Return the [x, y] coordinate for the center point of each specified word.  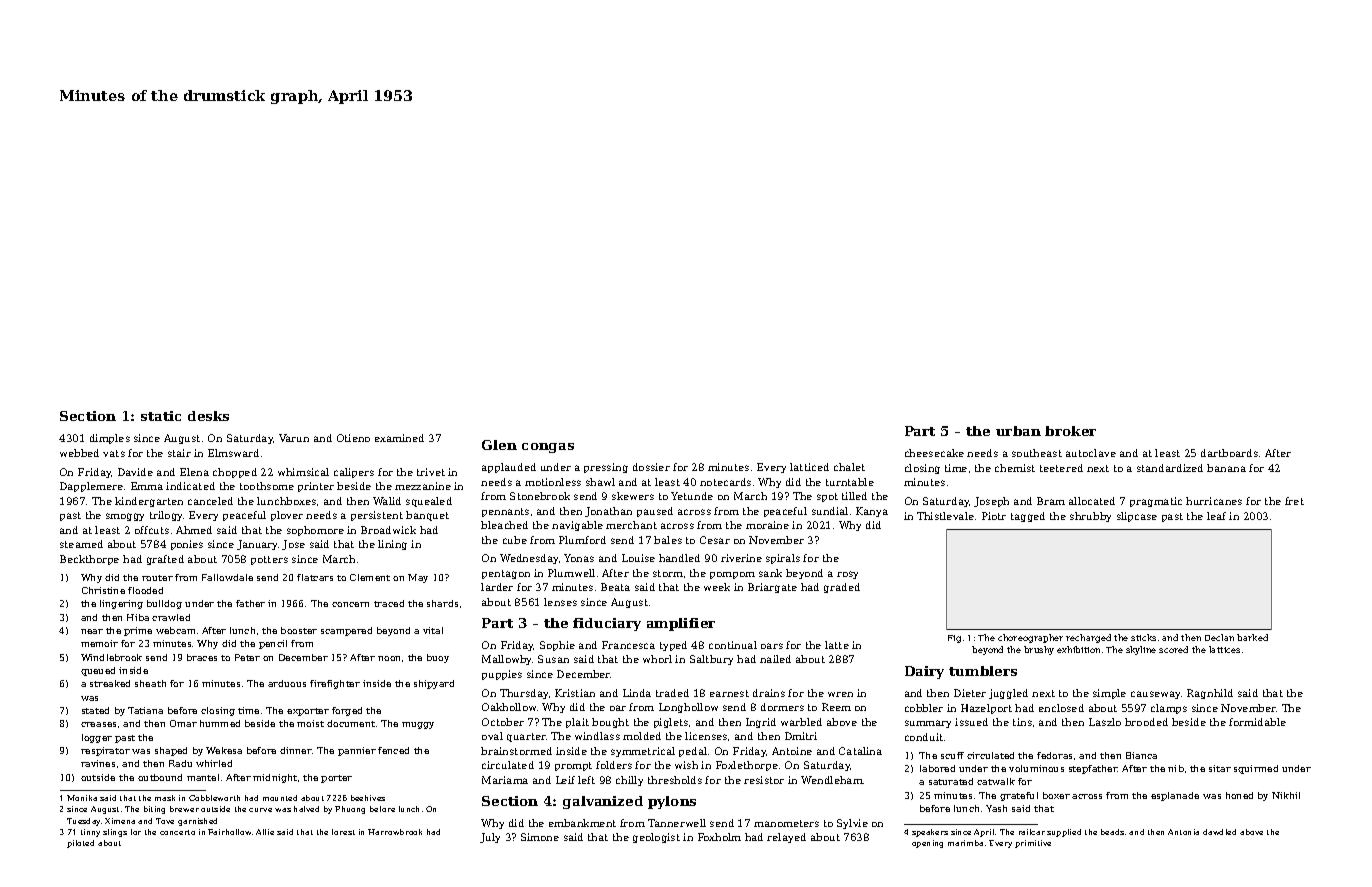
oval [492, 736]
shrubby [1090, 517]
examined [399, 438]
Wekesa [224, 750]
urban [1018, 431]
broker [1070, 431]
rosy [847, 575]
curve [260, 810]
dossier [651, 467]
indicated [190, 486]
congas [548, 448]
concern [350, 604]
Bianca [1141, 755]
